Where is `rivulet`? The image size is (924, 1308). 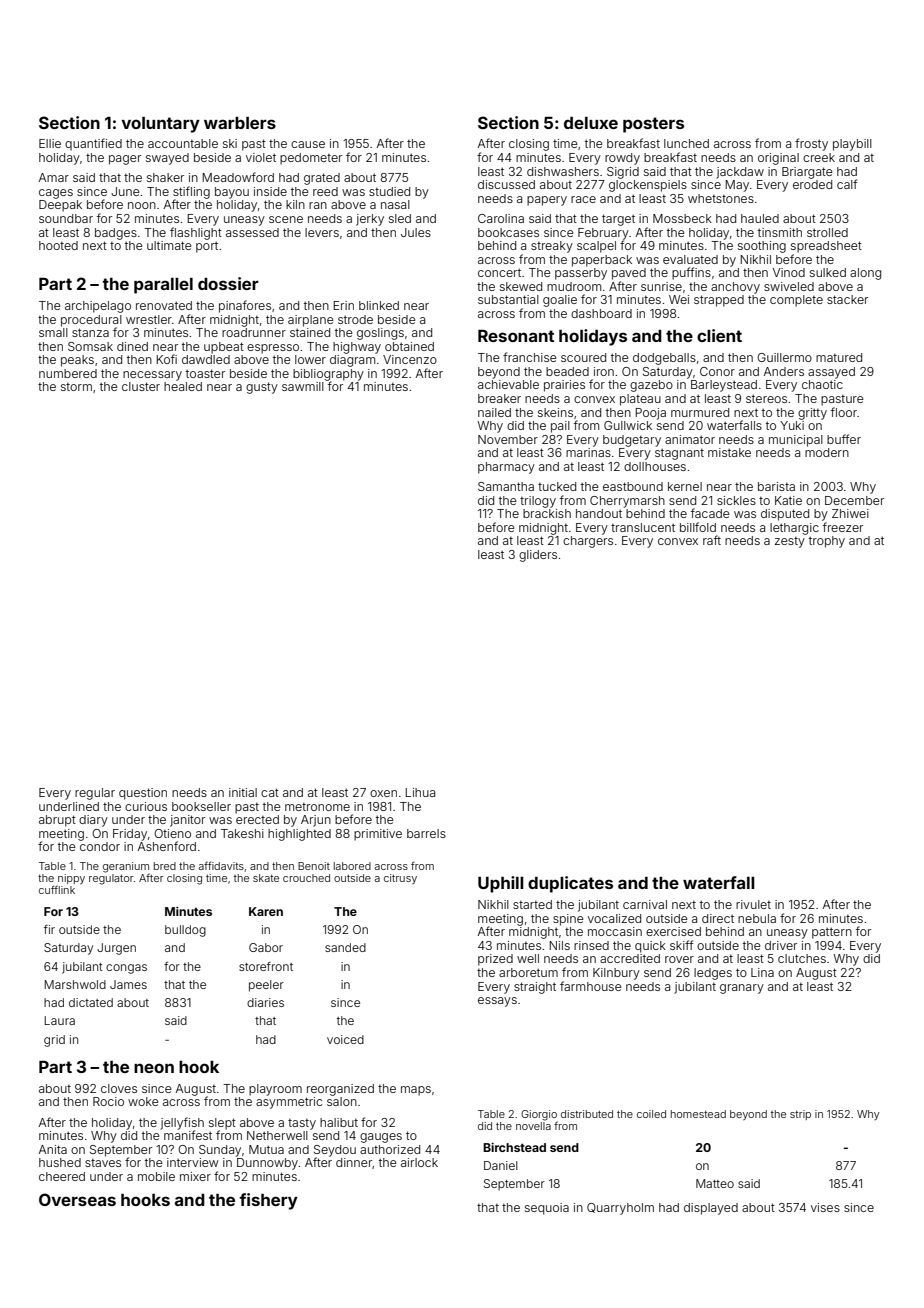
rivulet is located at coordinates (753, 904).
